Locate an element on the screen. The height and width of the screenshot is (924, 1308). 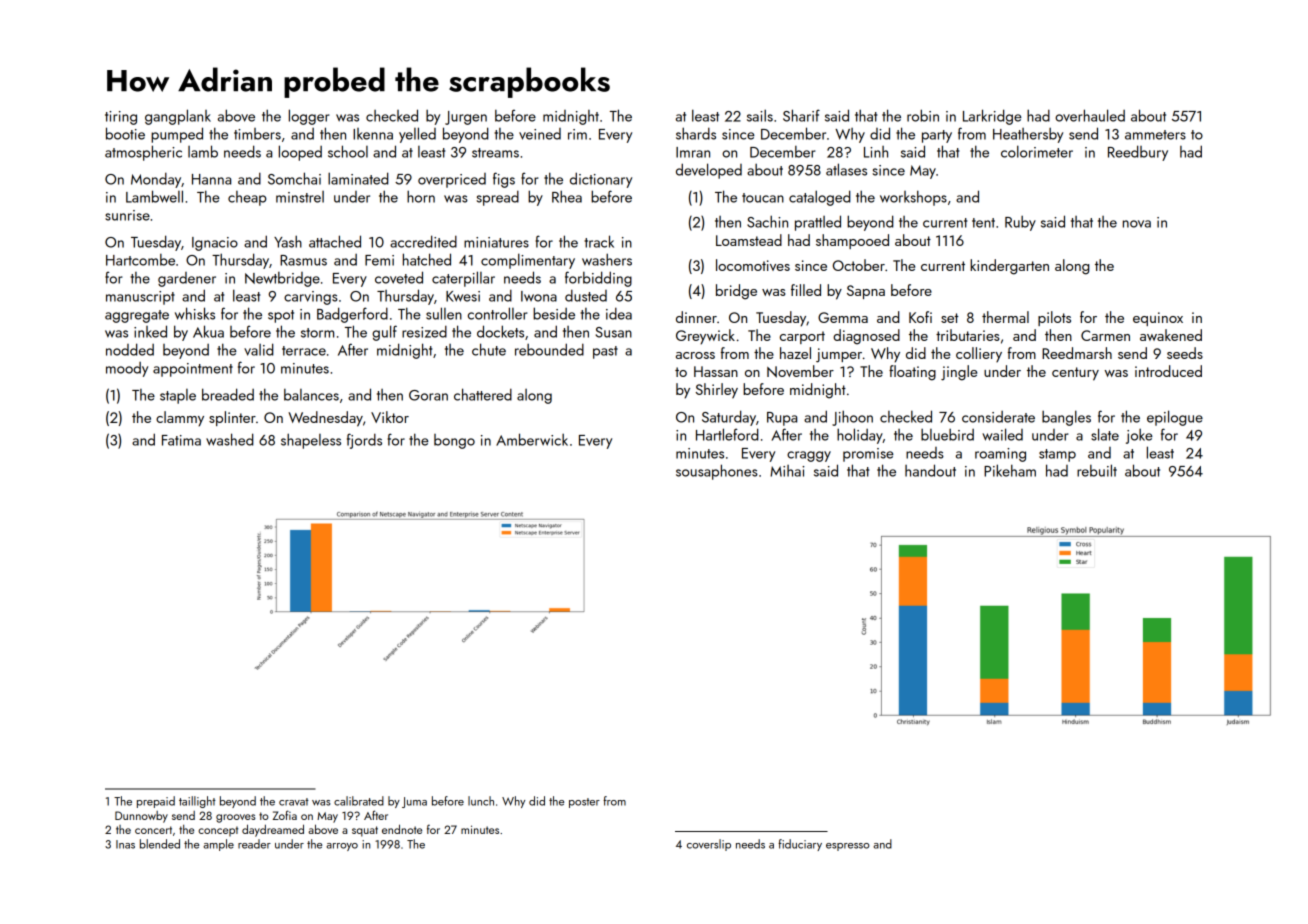
washed is located at coordinates (229, 439).
